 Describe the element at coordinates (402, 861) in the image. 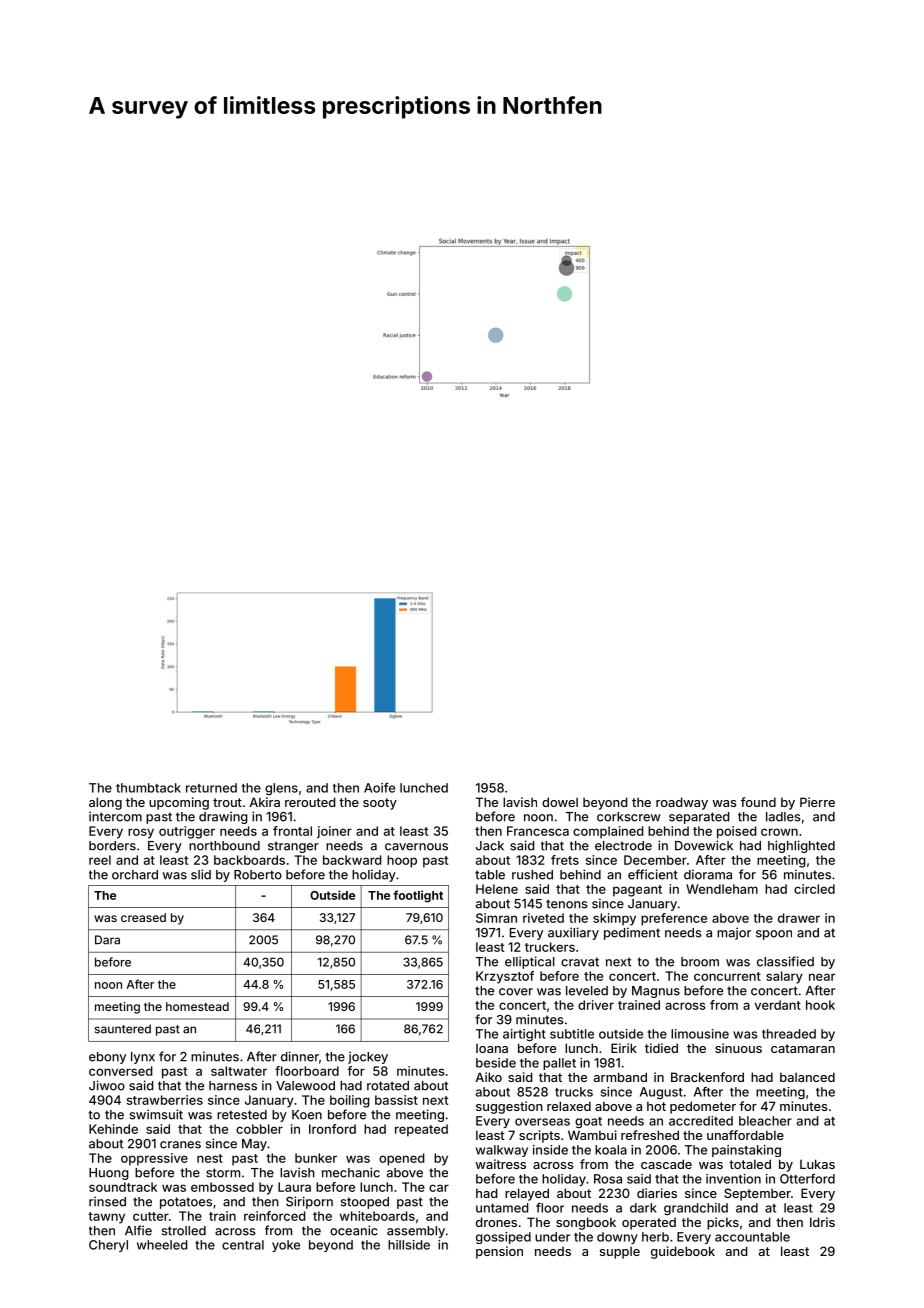

I see `hoop` at that location.
